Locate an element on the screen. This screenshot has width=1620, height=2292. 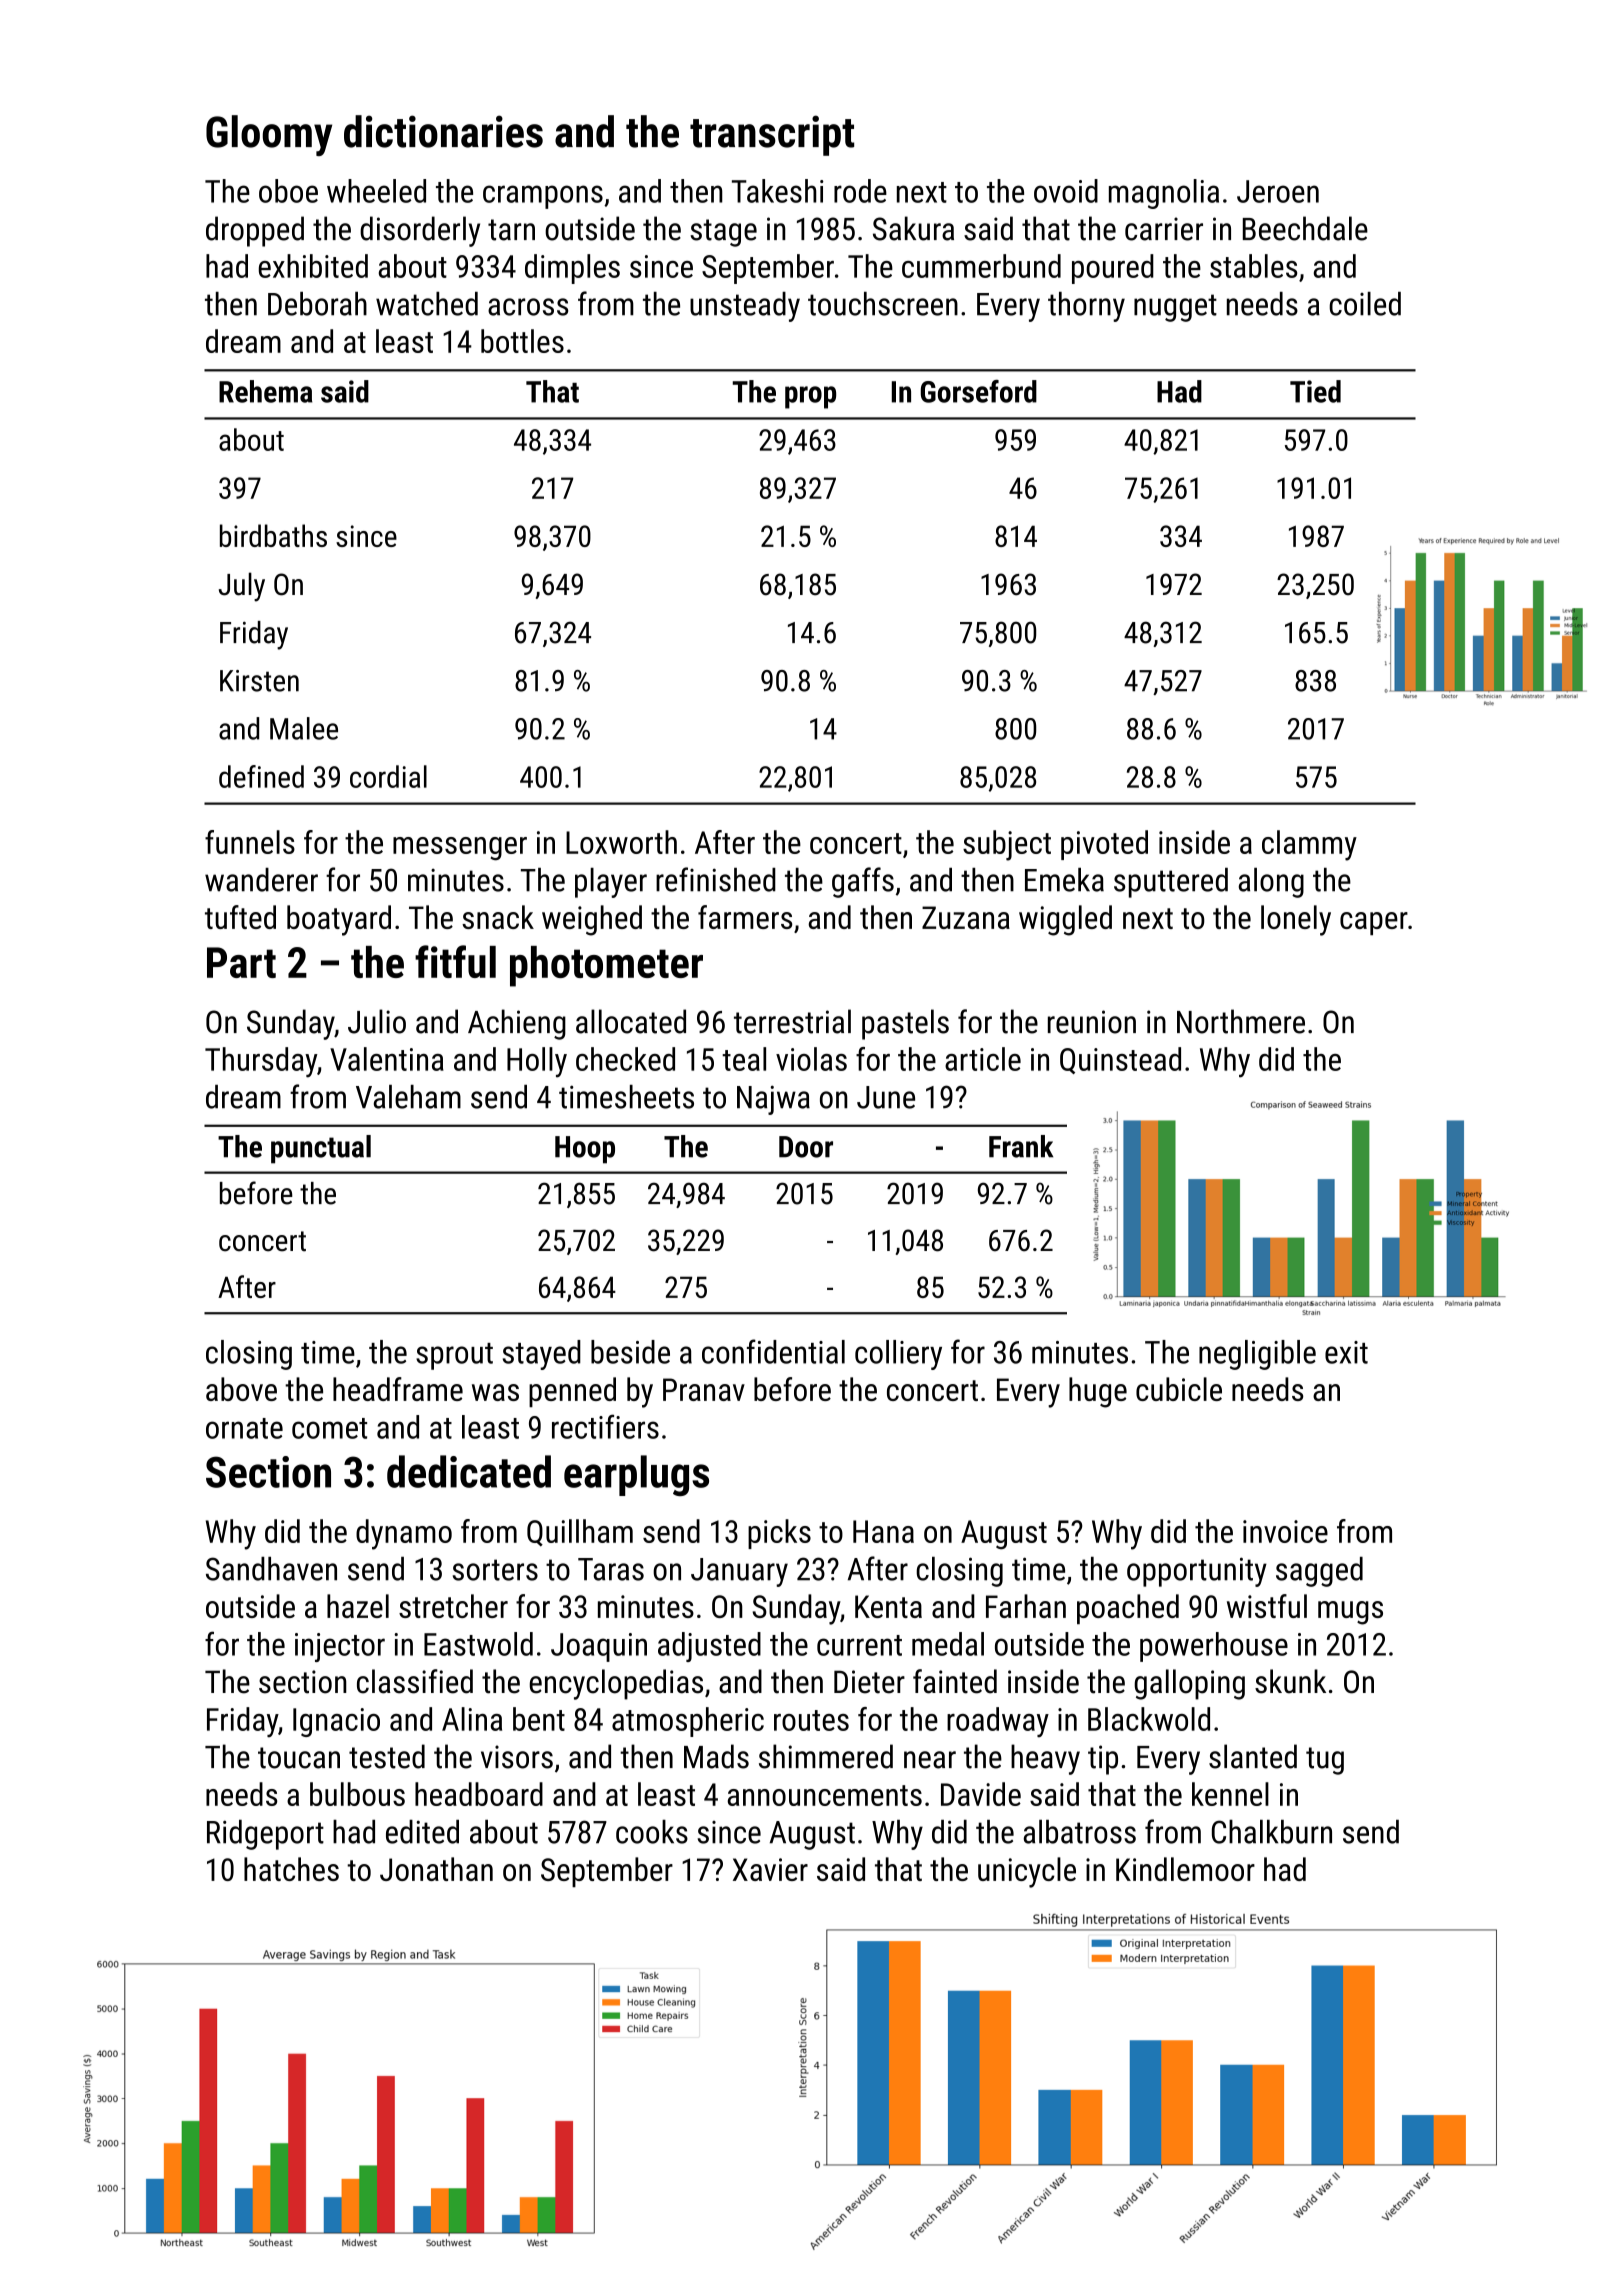
Quinstead is located at coordinates (1120, 1060).
